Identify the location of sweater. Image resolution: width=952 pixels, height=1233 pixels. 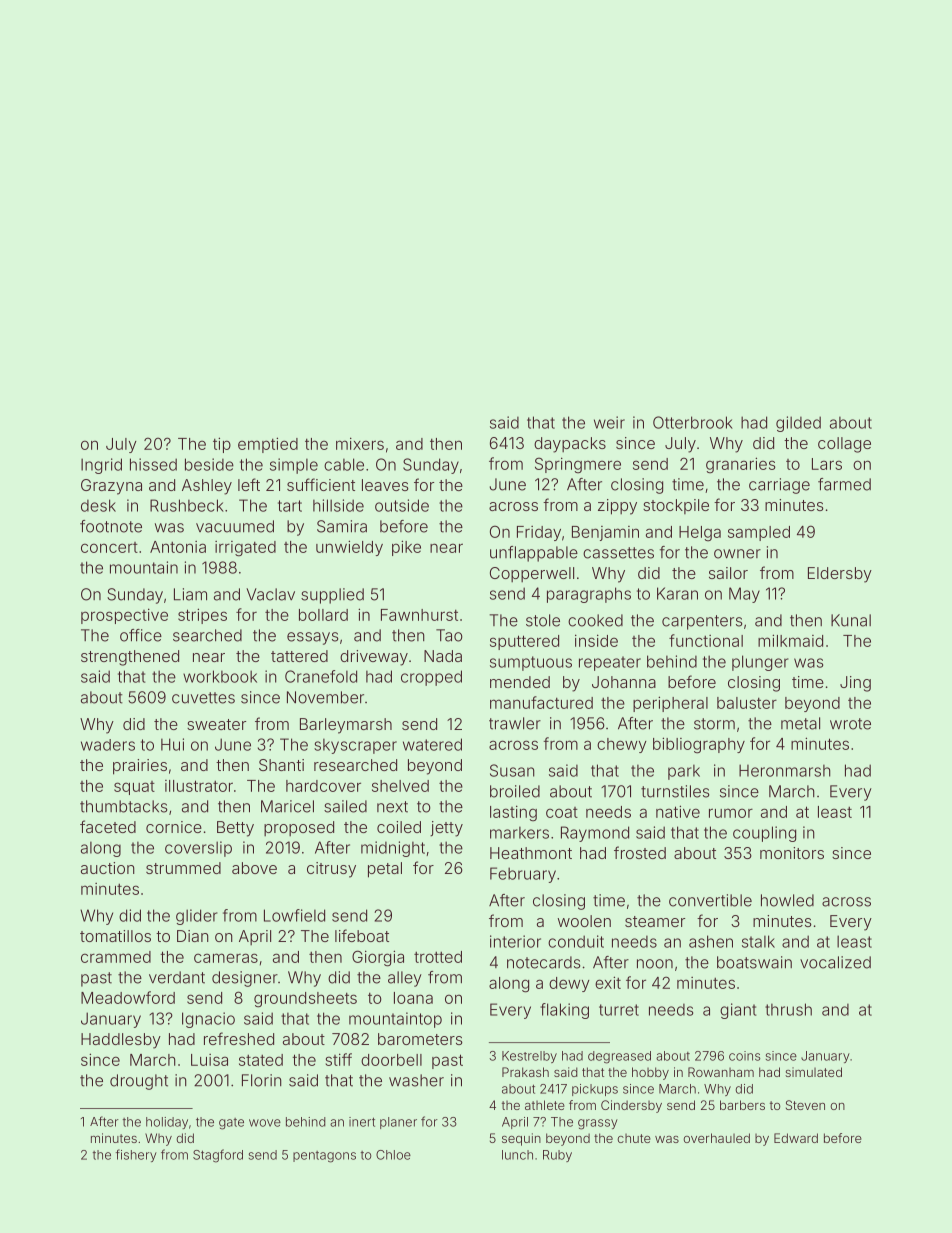
(216, 724).
